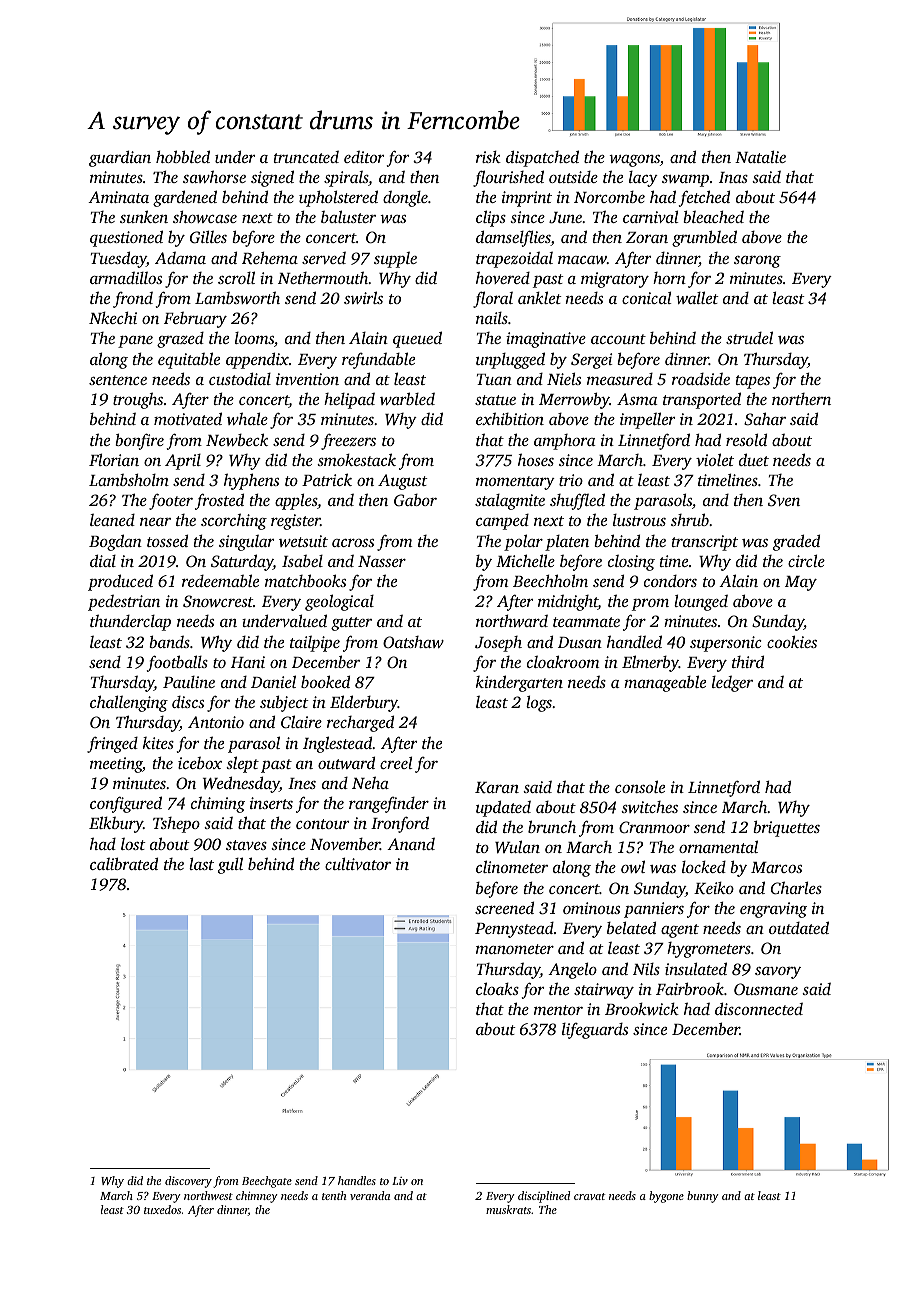 The height and width of the page is (1308, 924). I want to click on Keiko, so click(714, 888).
